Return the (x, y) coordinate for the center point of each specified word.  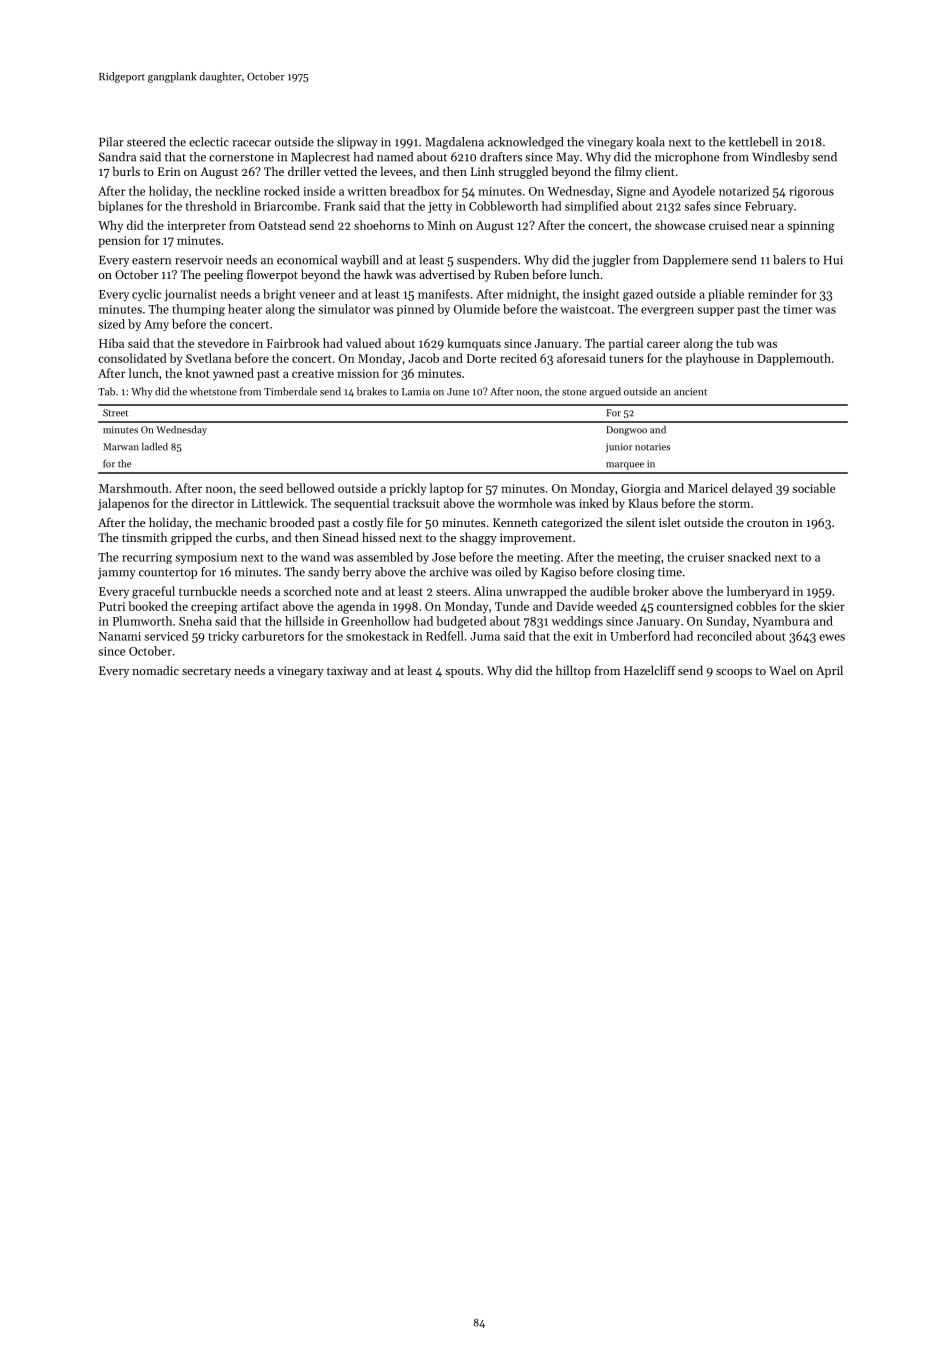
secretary (206, 672)
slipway (357, 143)
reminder (773, 294)
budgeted (461, 622)
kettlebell (753, 142)
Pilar (111, 142)
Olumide (477, 309)
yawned (233, 374)
